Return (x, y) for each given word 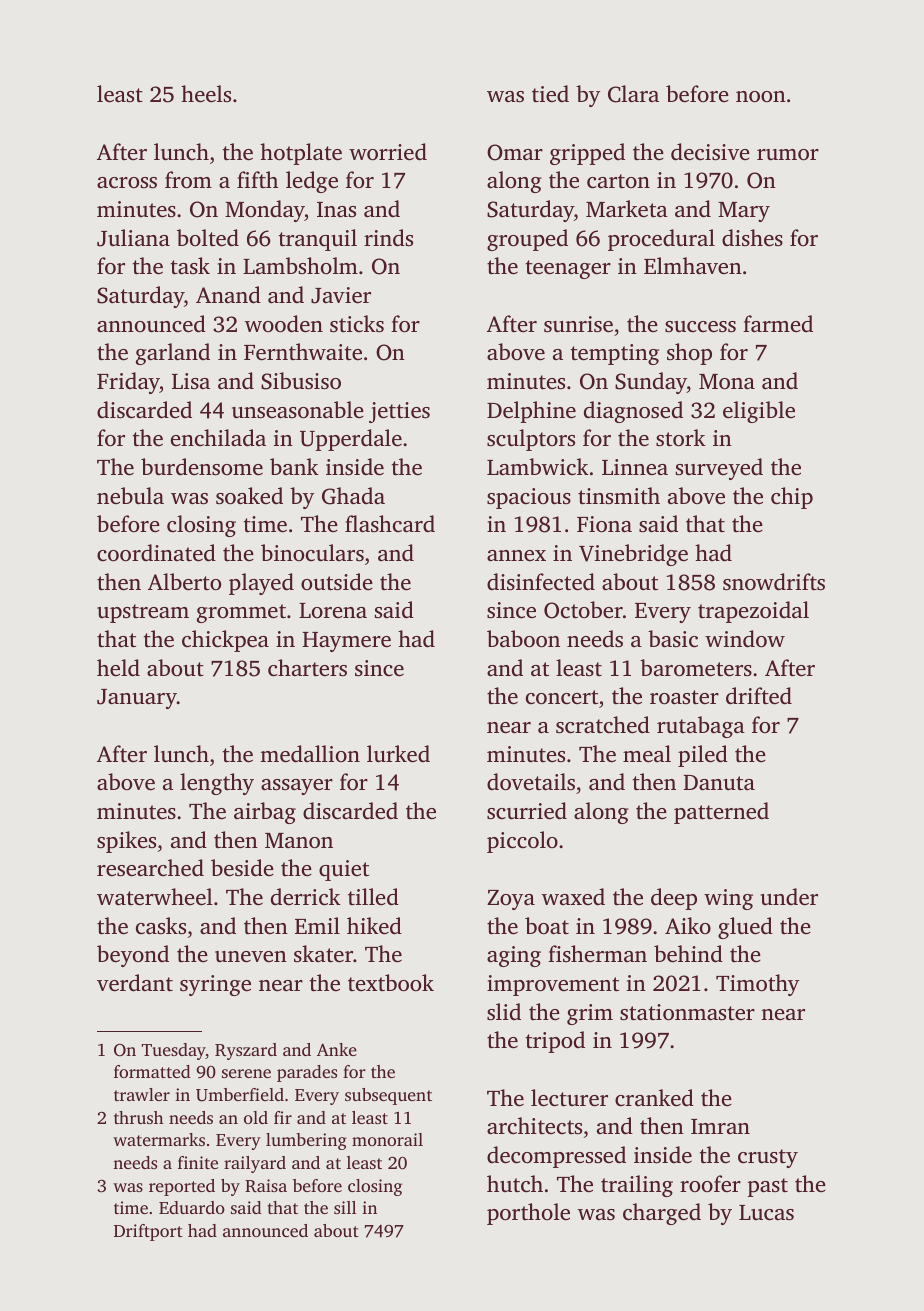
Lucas (766, 1213)
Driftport (148, 1232)
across (127, 183)
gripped (587, 154)
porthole (528, 1214)
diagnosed (633, 412)
